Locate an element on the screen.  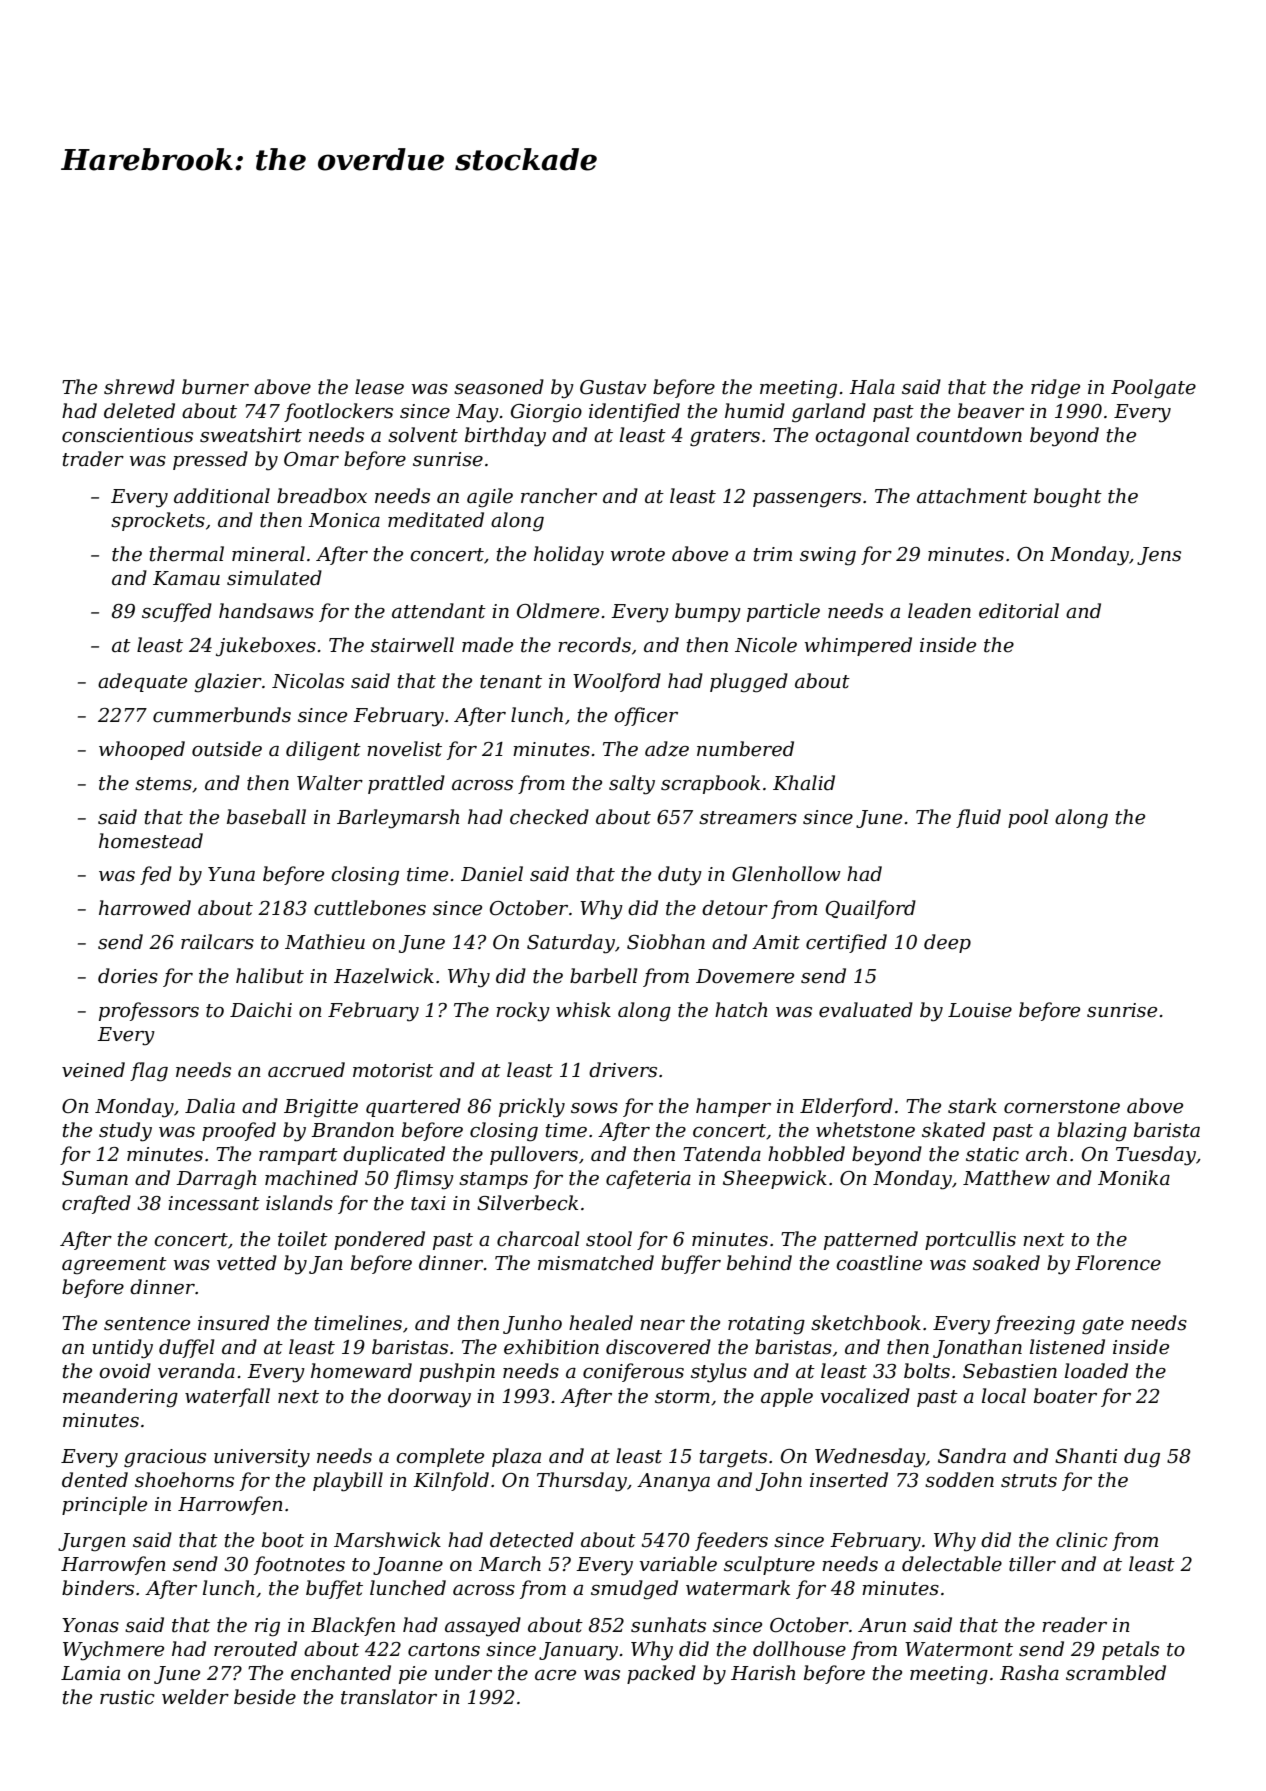
Florence is located at coordinates (1118, 1263).
